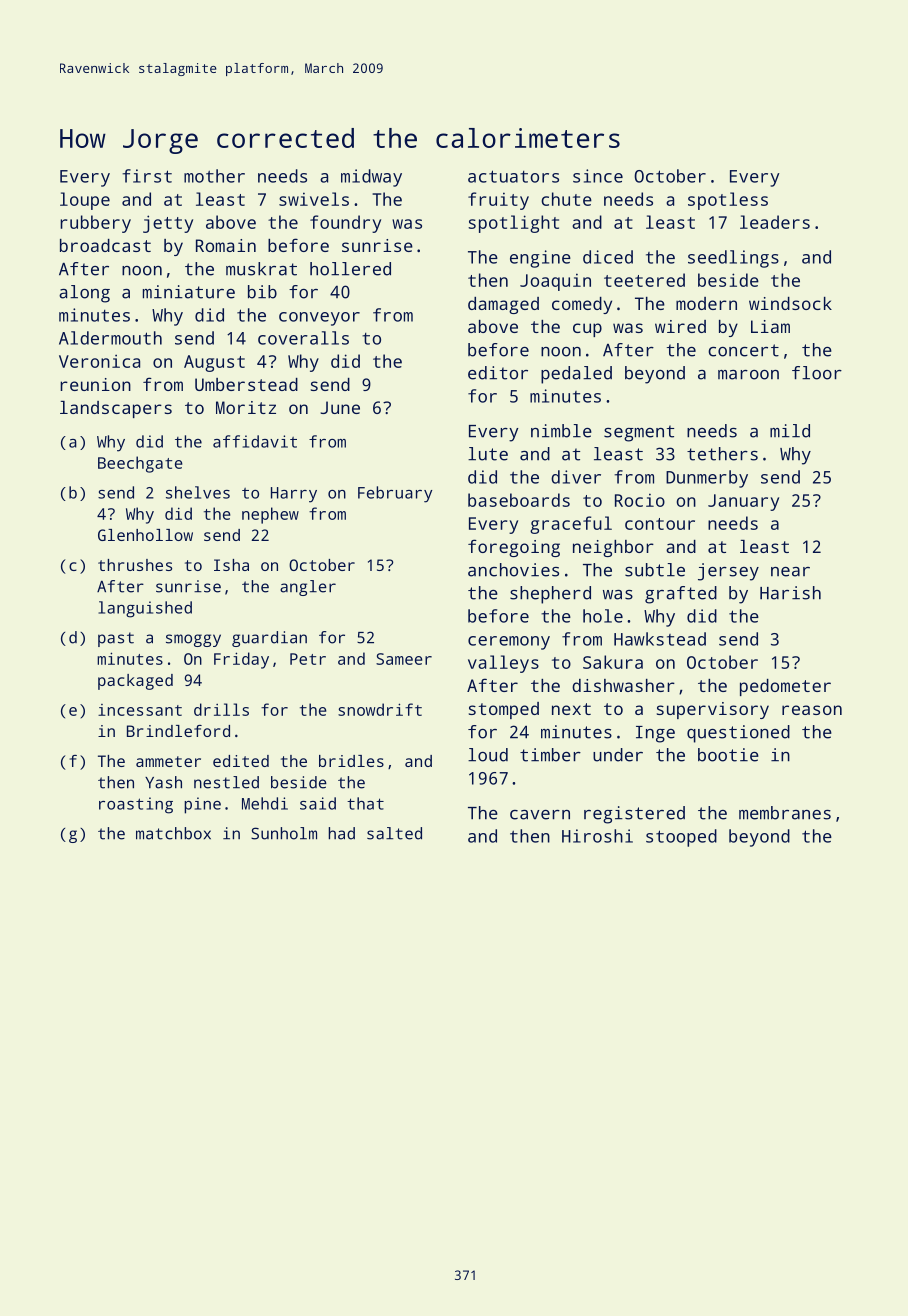  I want to click on timber, so click(550, 755).
